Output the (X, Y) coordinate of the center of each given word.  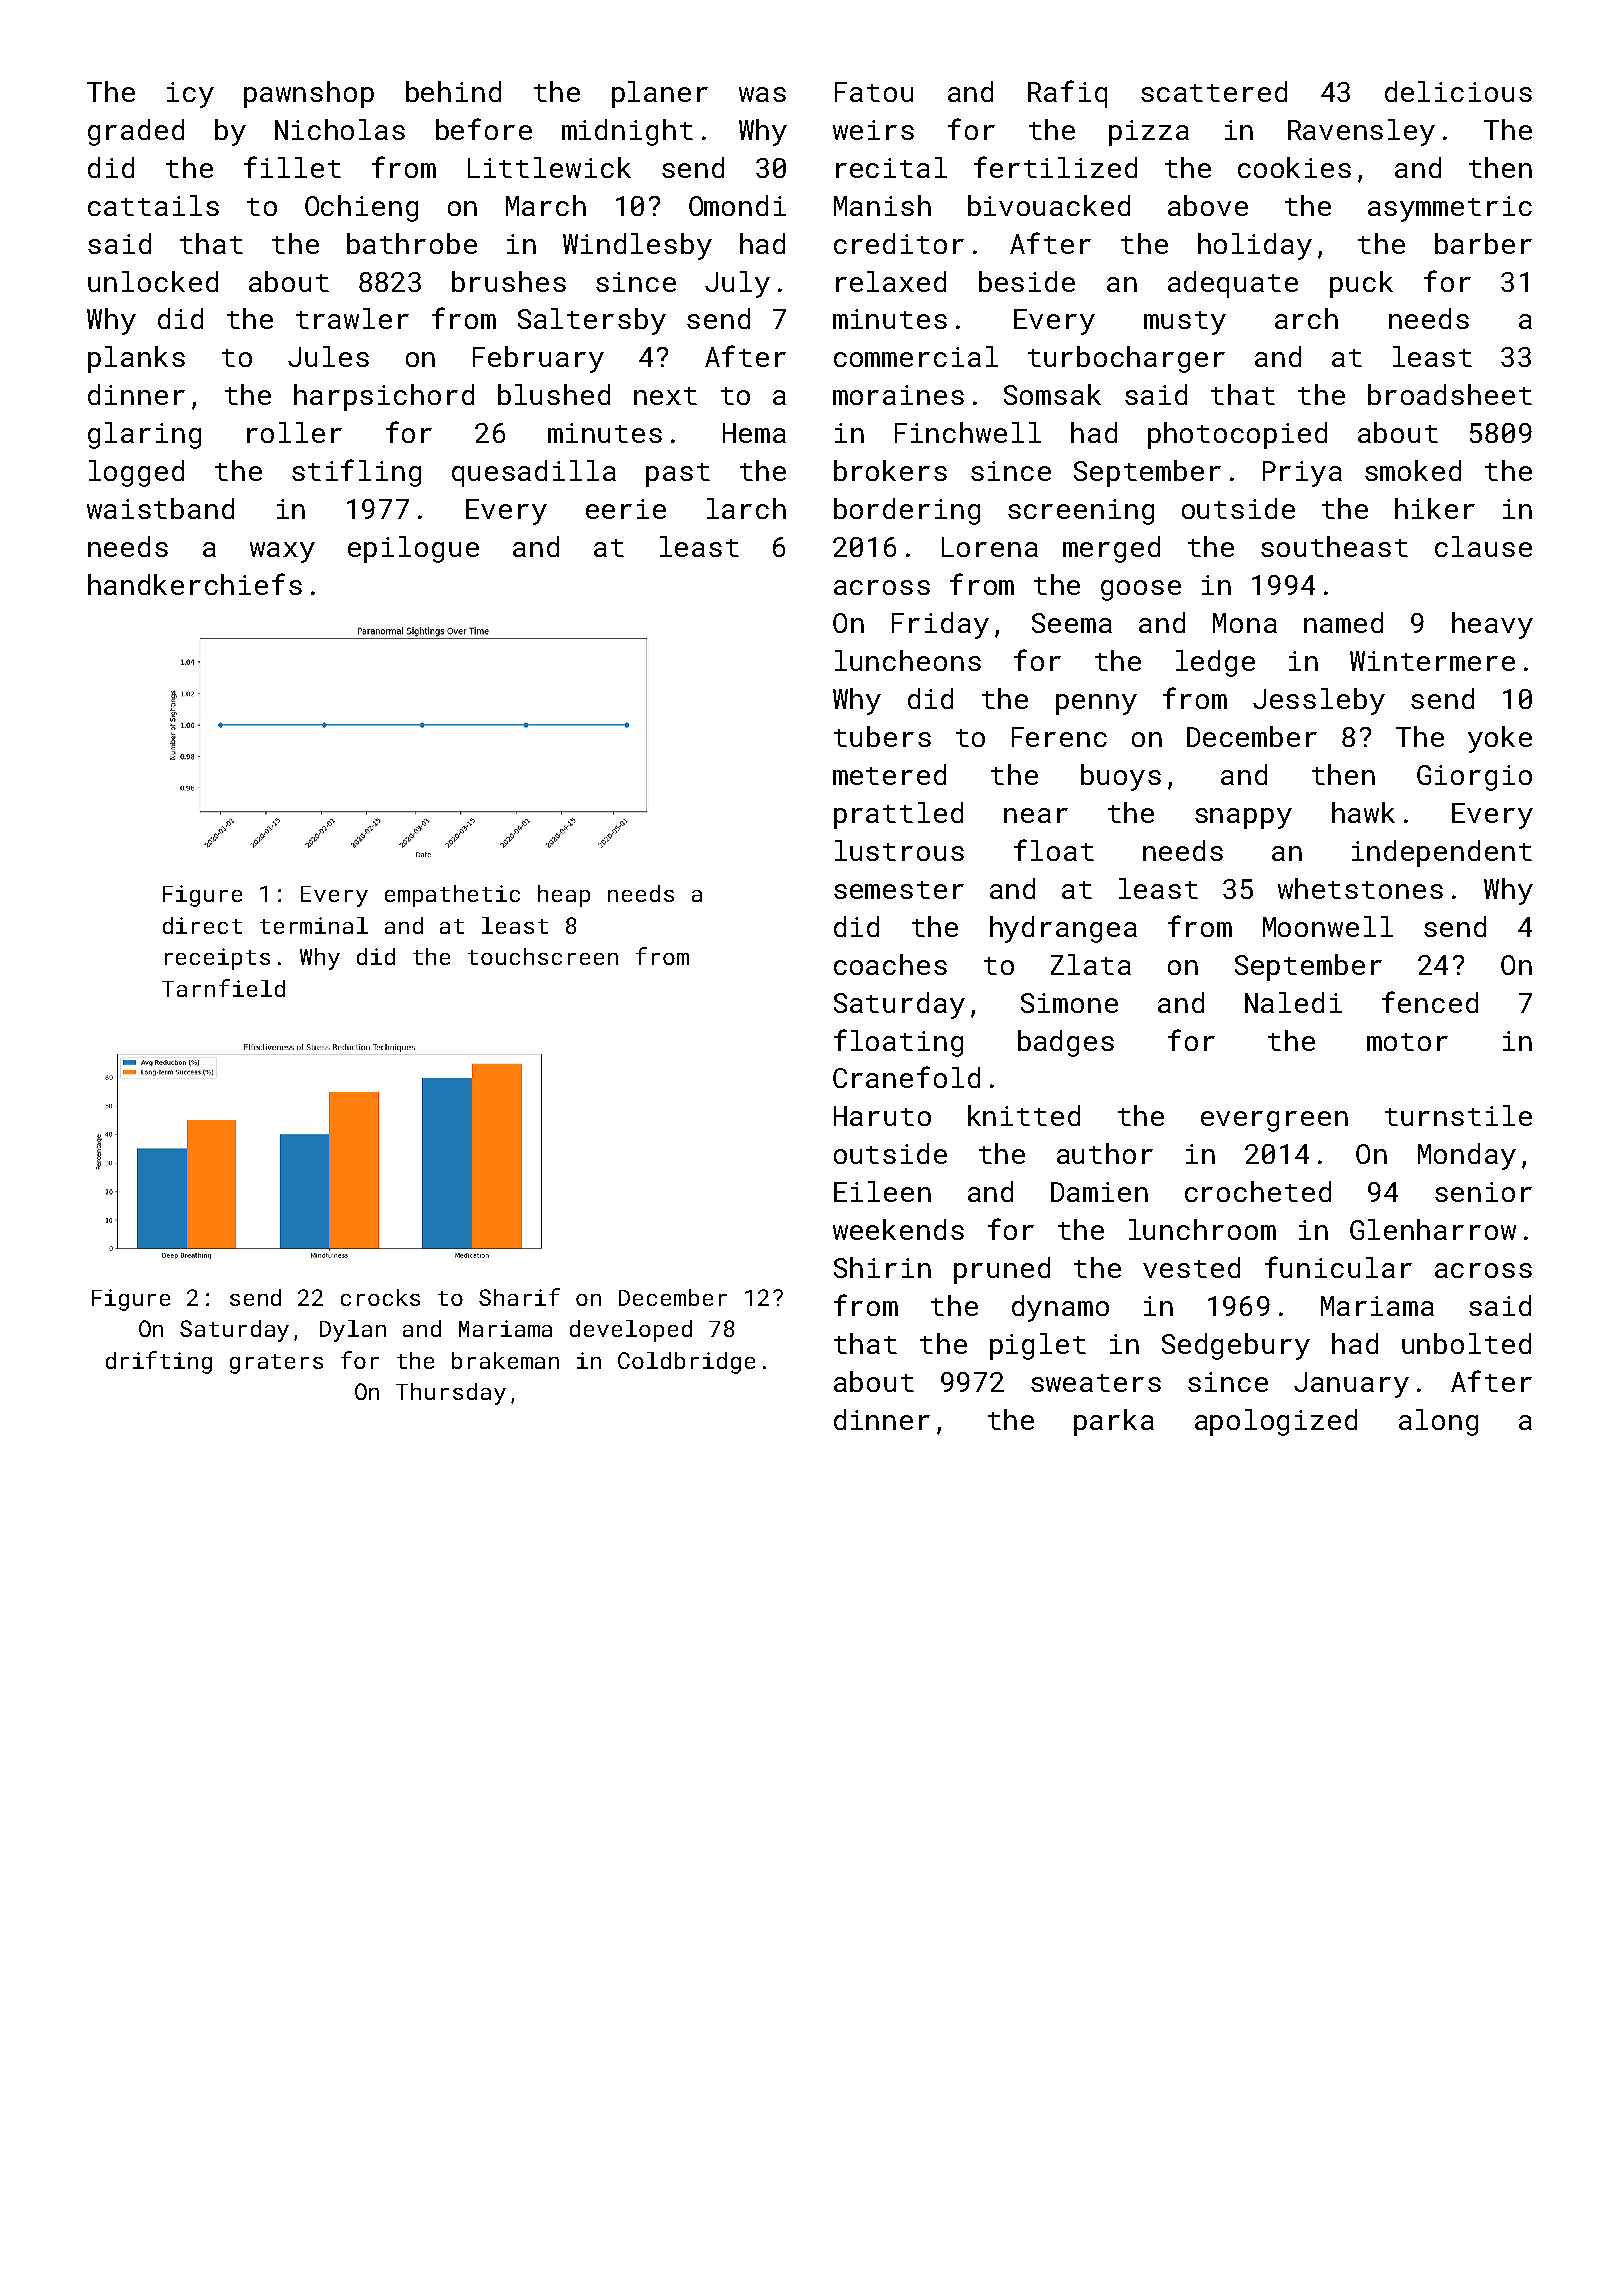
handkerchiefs (195, 584)
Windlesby (637, 246)
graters (276, 1364)
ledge (1215, 663)
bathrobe (412, 243)
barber (1483, 243)
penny (1096, 704)
